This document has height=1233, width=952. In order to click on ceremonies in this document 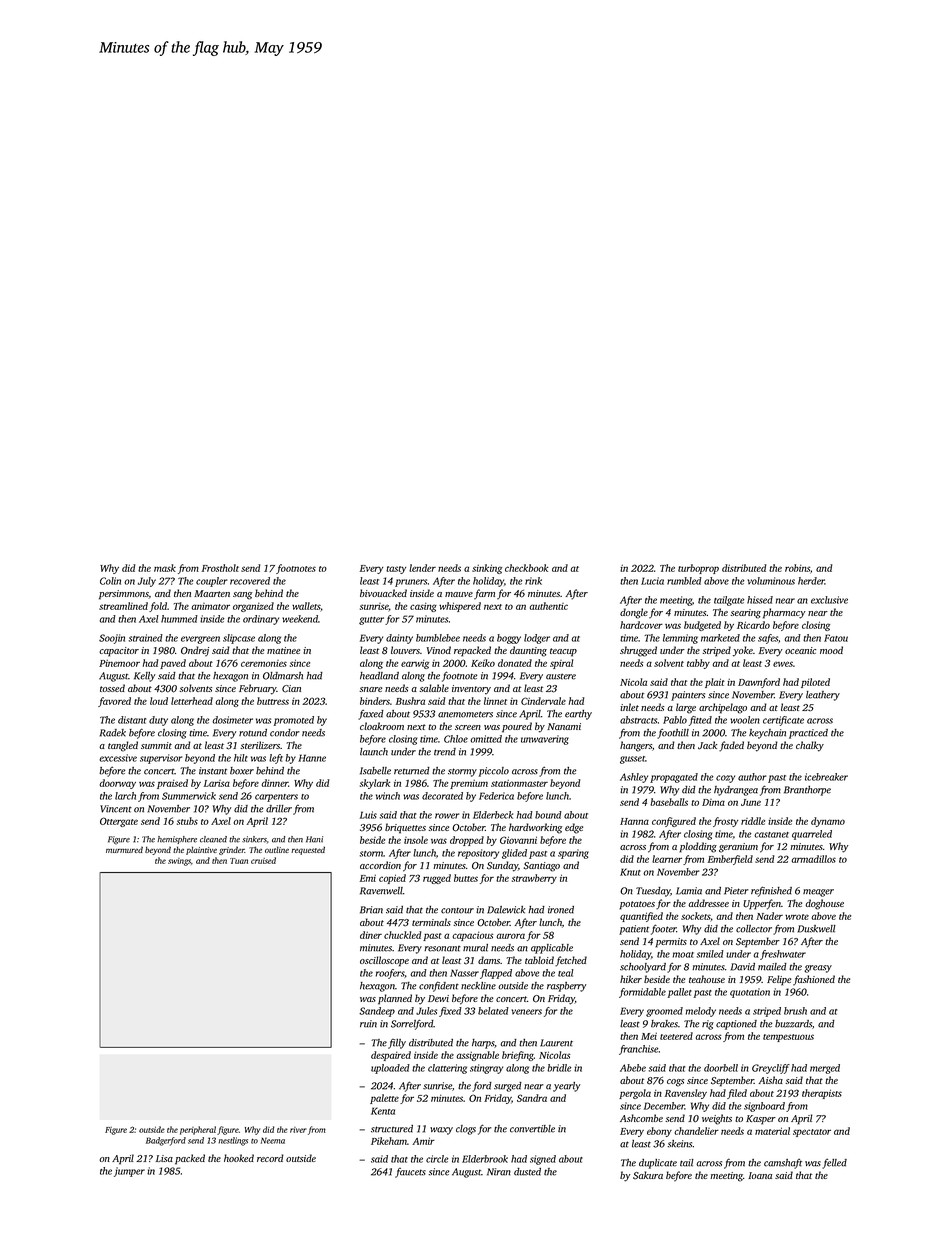, I will do `click(264, 663)`.
